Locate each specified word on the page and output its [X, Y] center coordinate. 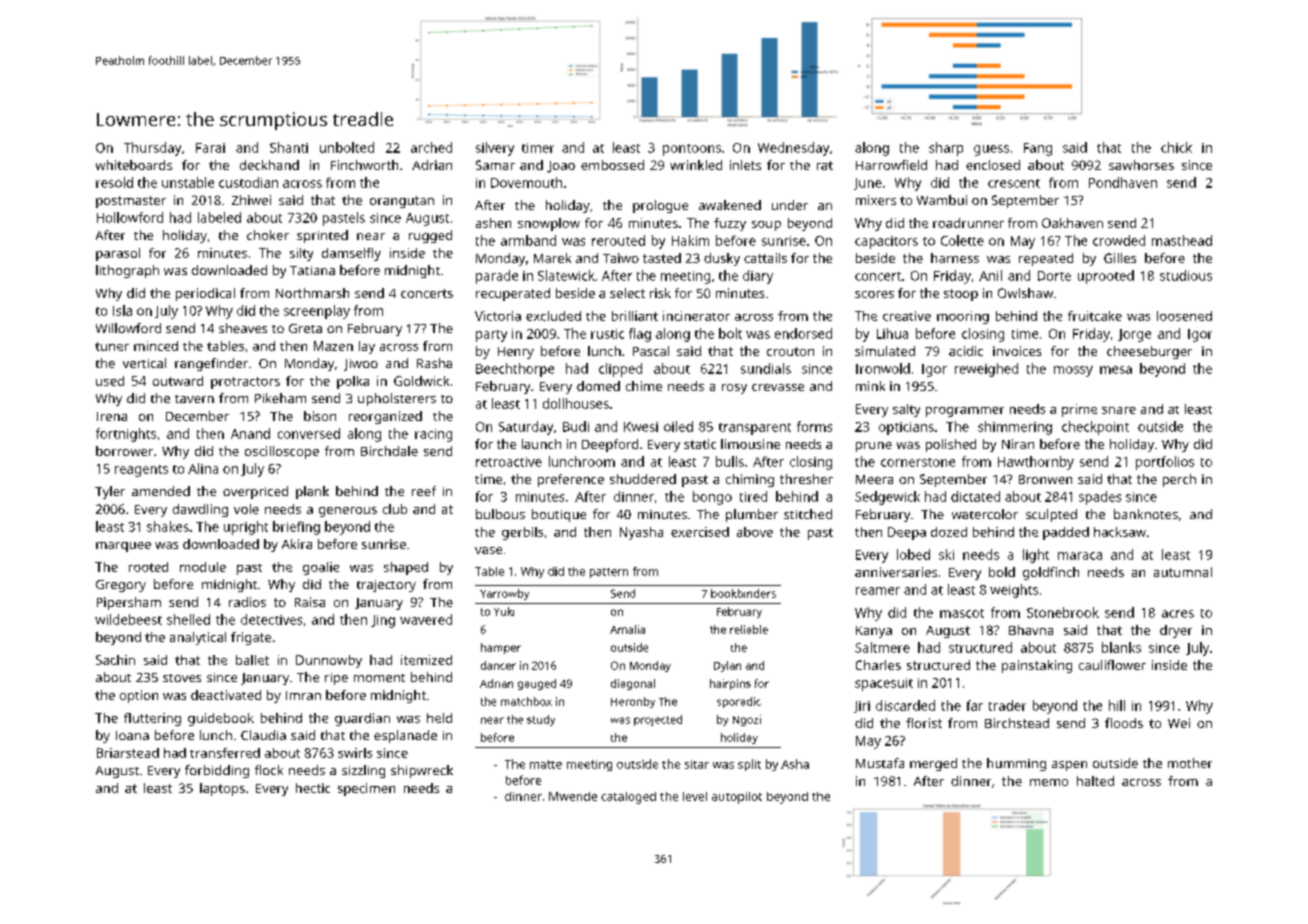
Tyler [110, 492]
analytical [198, 638]
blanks [1121, 647]
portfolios [1165, 463]
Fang [1038, 149]
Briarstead [128, 753]
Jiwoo [361, 365]
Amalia [627, 629]
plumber [752, 515]
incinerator [696, 316]
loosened [1184, 316]
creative [907, 316]
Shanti [289, 147]
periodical [205, 294]
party [491, 336]
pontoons [692, 150]
